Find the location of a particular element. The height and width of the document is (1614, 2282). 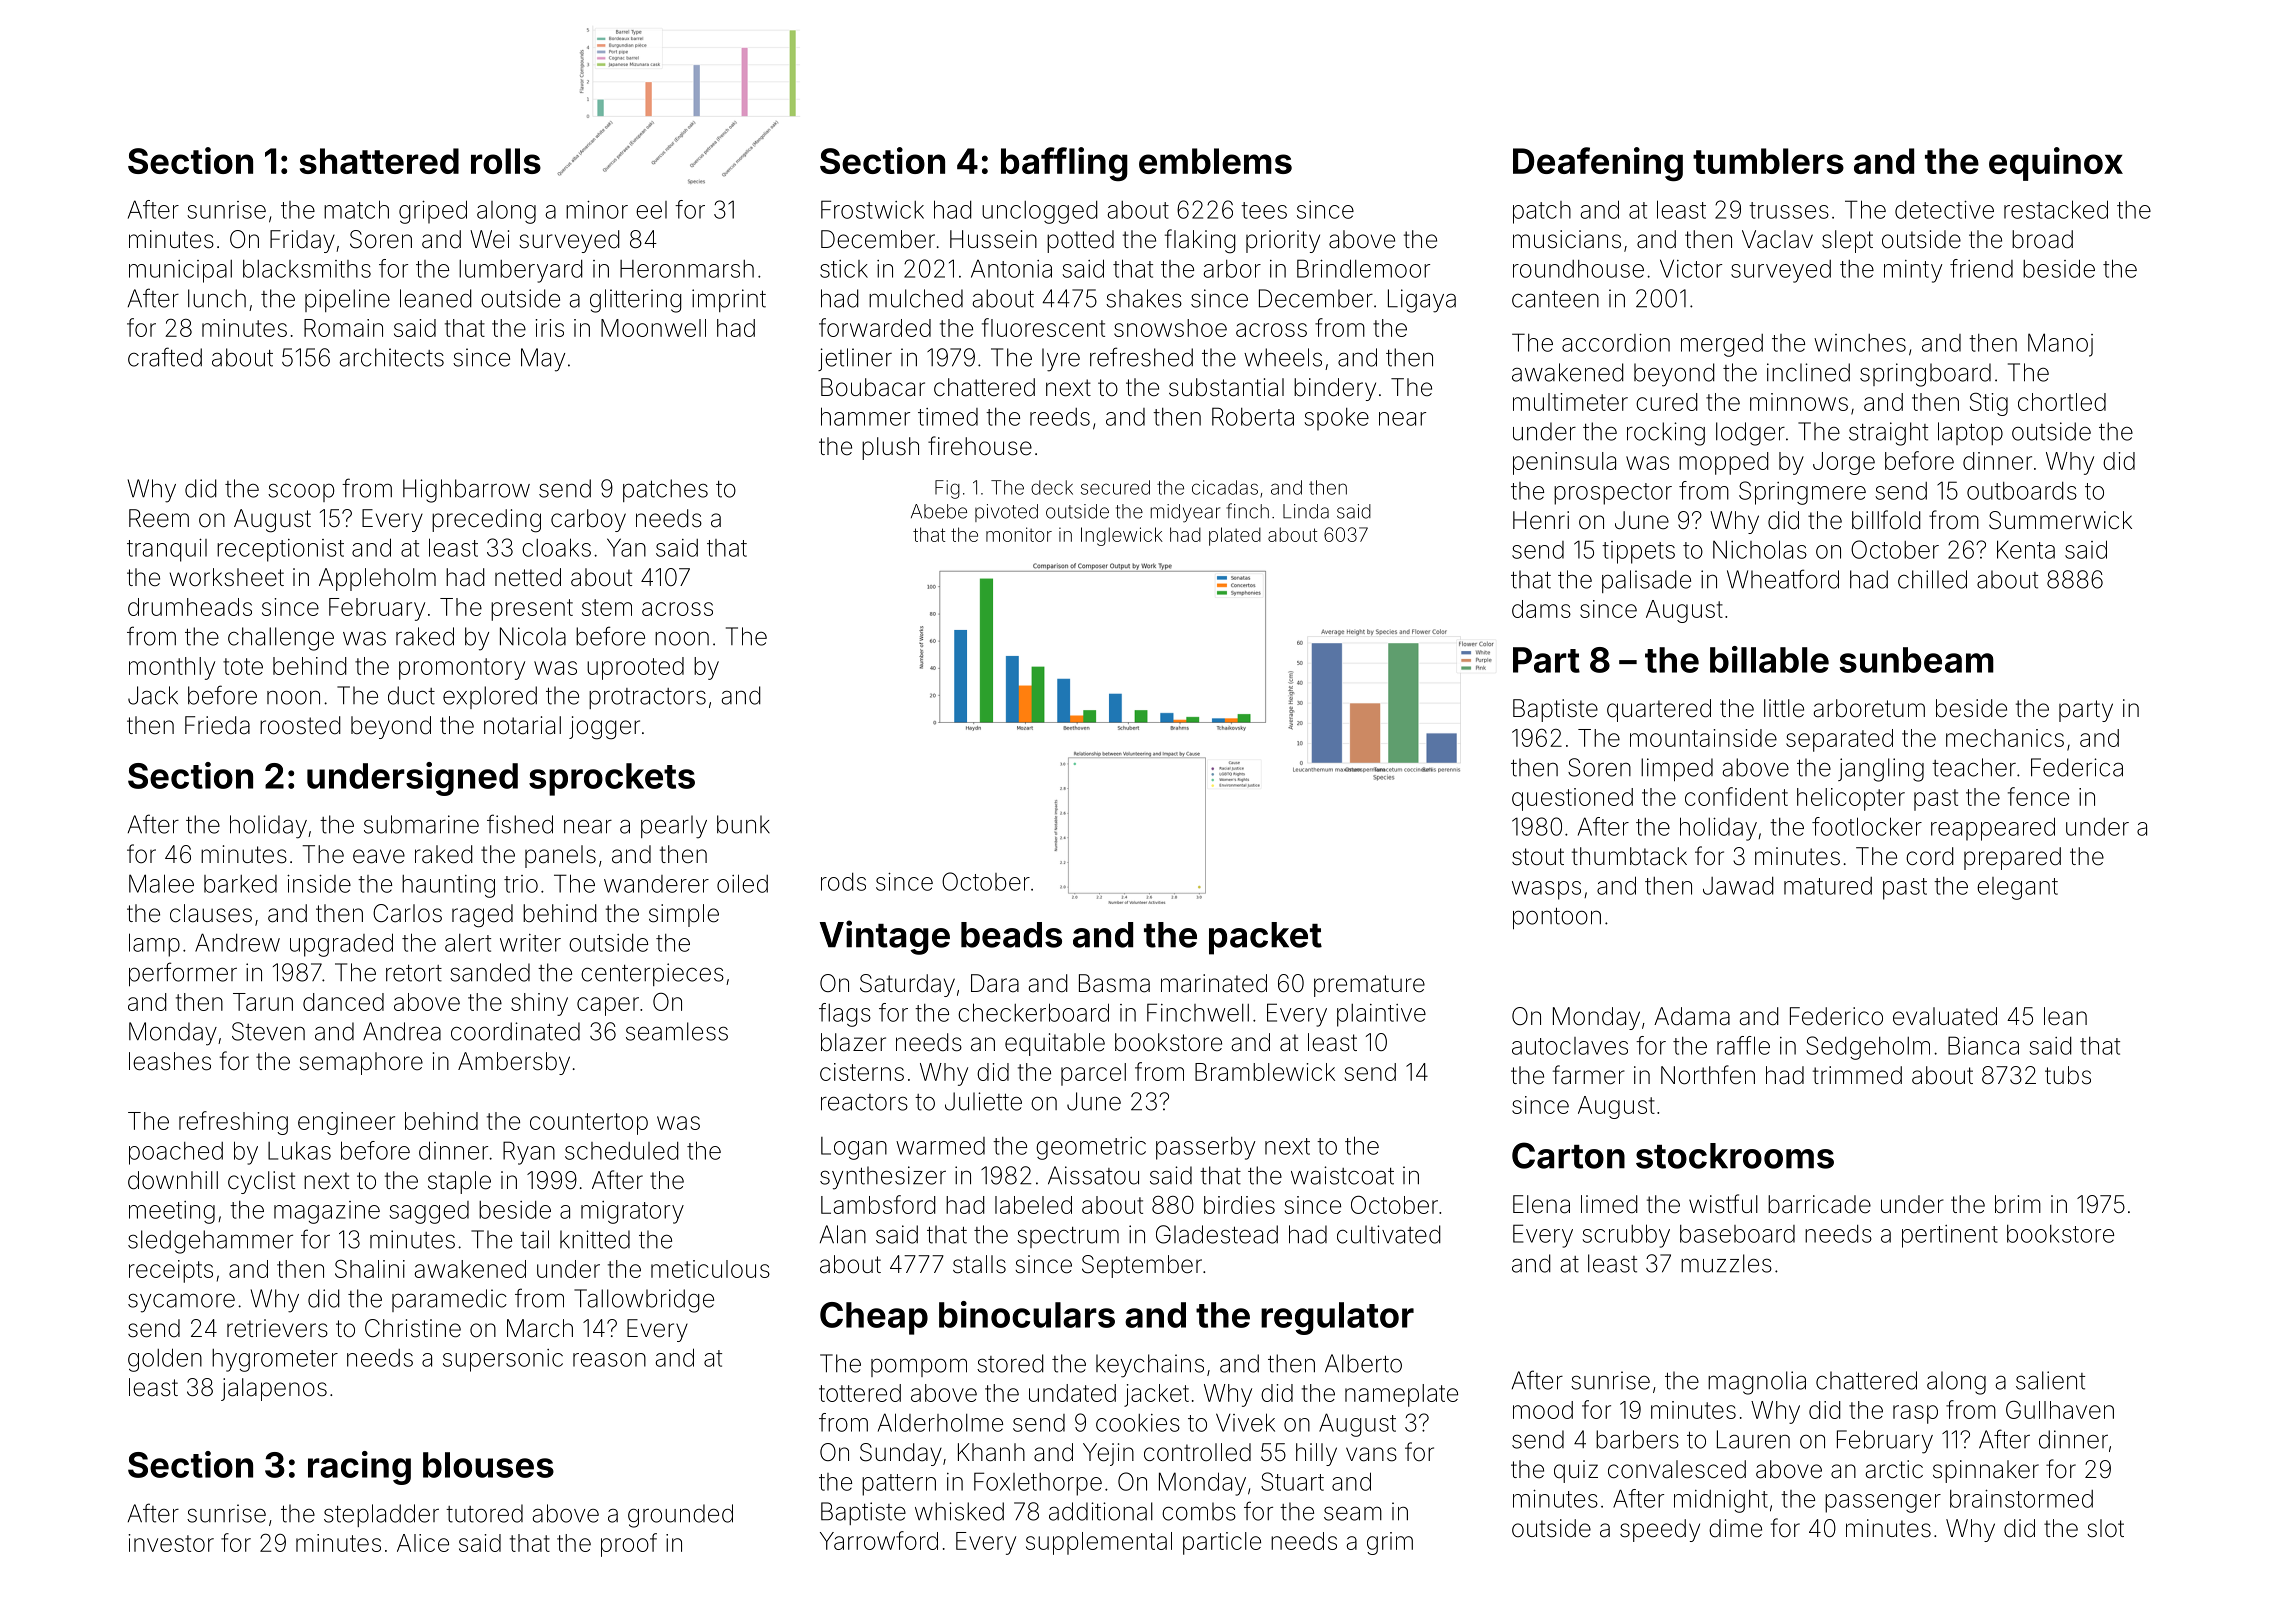

golden is located at coordinates (165, 1360).
